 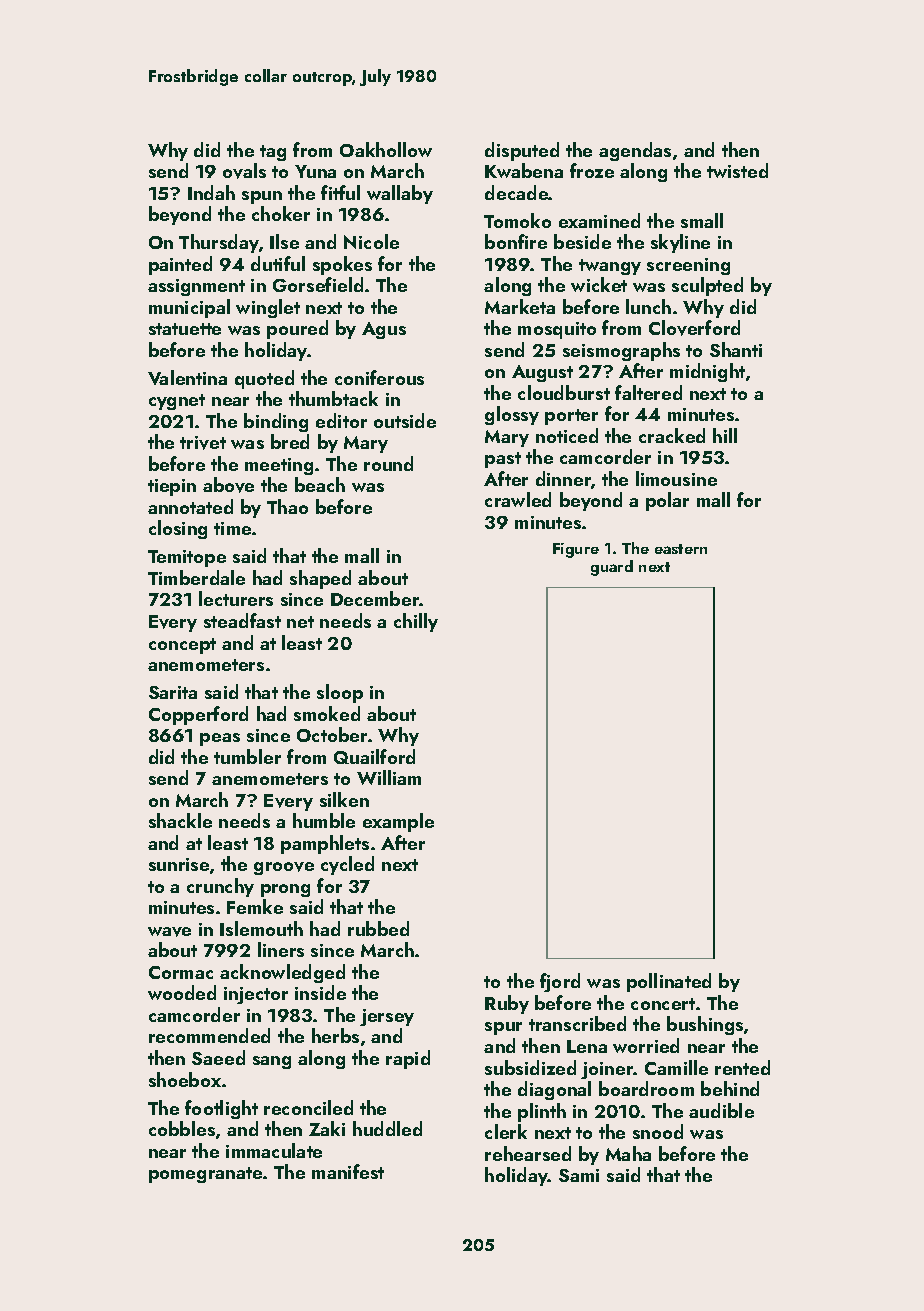 What do you see at coordinates (389, 777) in the image?
I see `William` at bounding box center [389, 777].
